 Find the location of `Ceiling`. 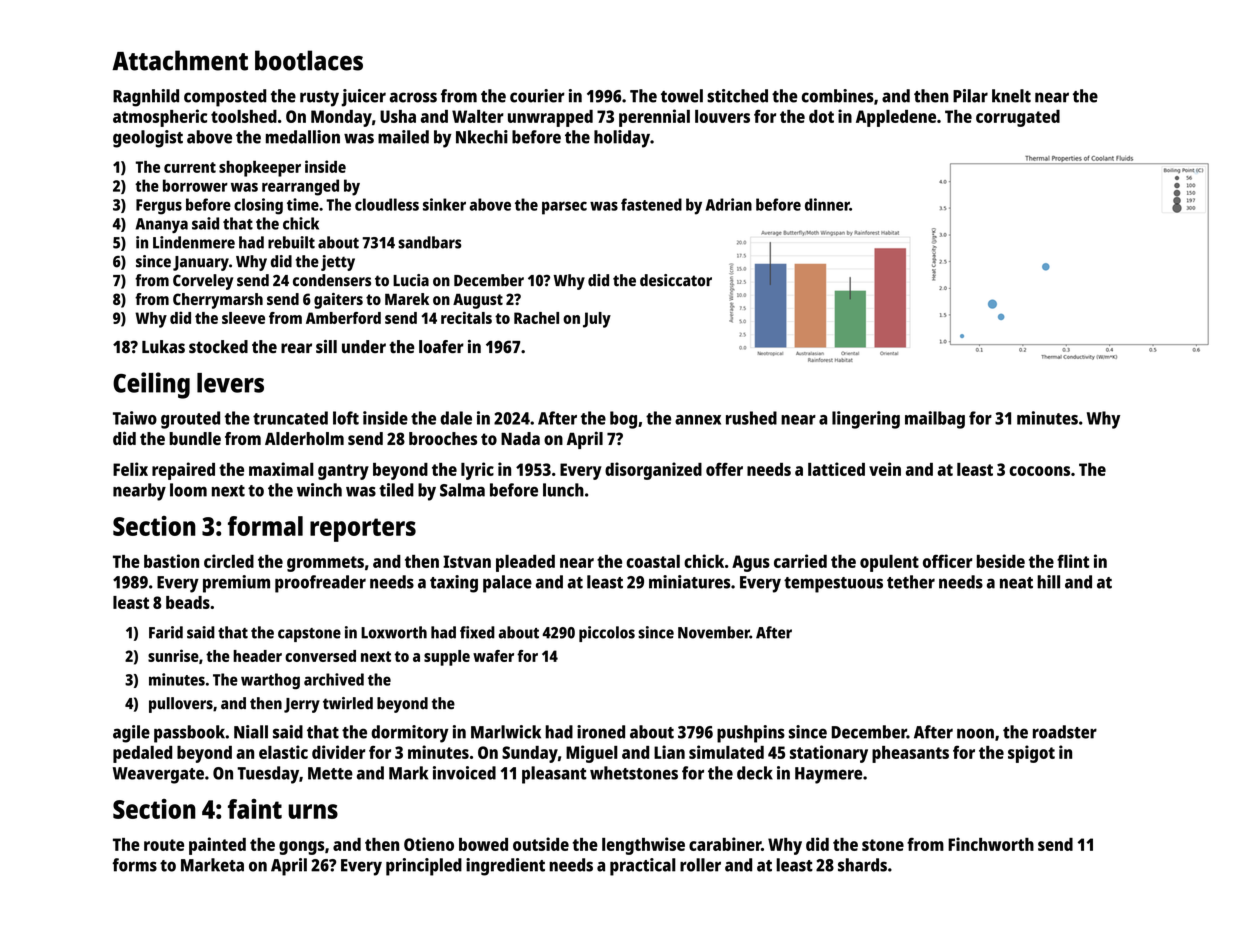

Ceiling is located at coordinates (151, 385).
